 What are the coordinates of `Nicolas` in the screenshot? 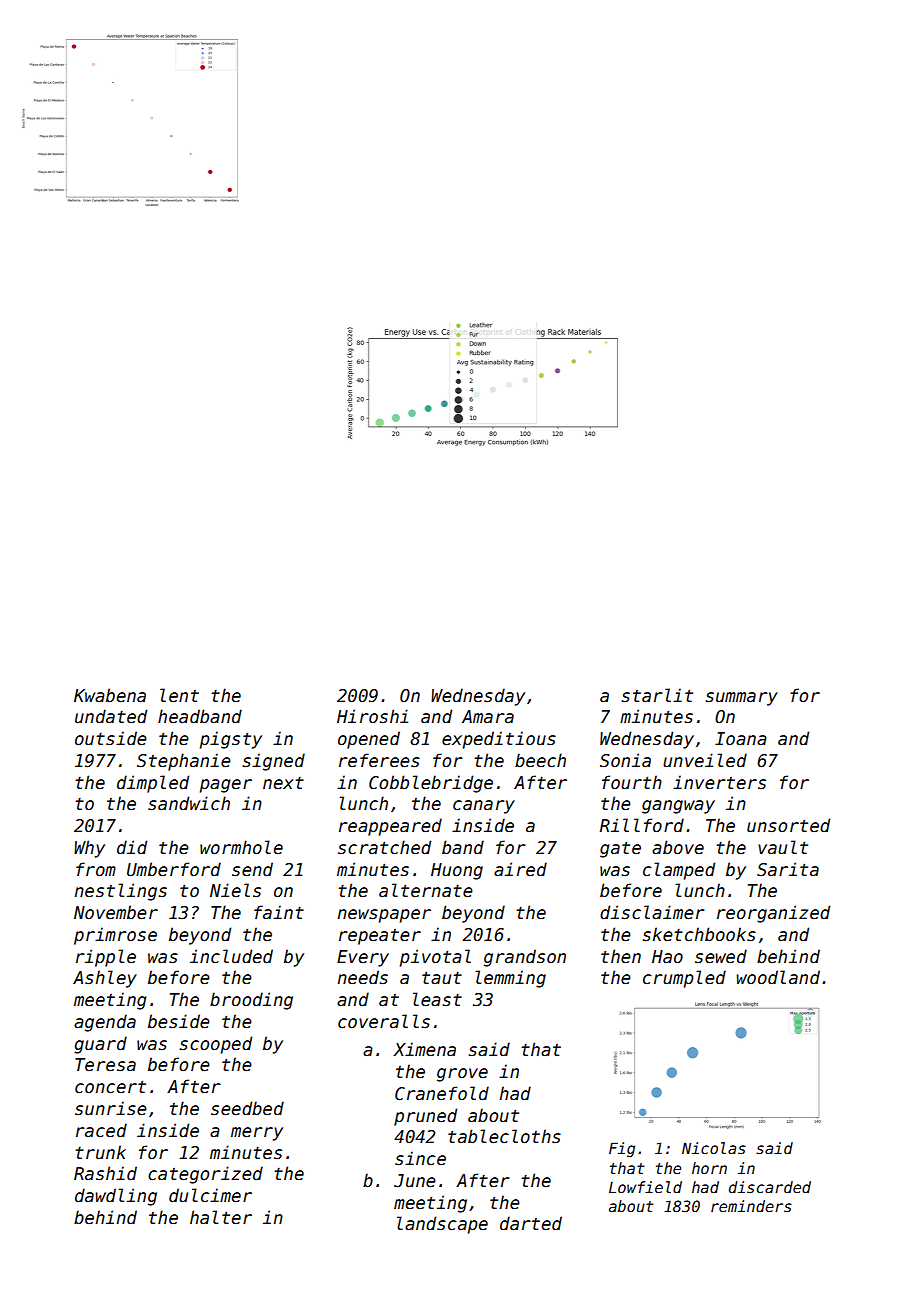 It's located at (714, 1148).
